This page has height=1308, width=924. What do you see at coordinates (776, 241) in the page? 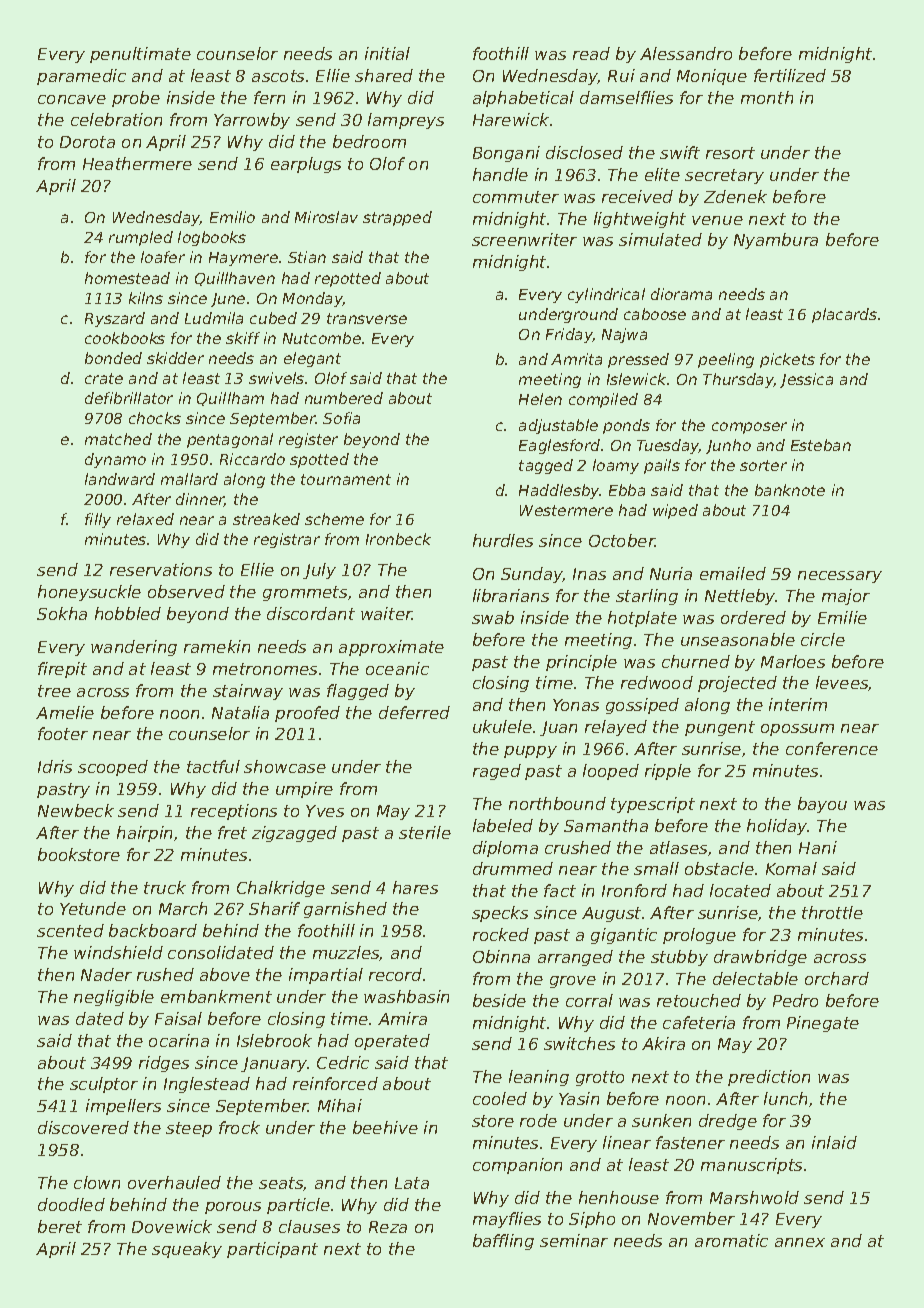
I see `Nyambura` at bounding box center [776, 241].
